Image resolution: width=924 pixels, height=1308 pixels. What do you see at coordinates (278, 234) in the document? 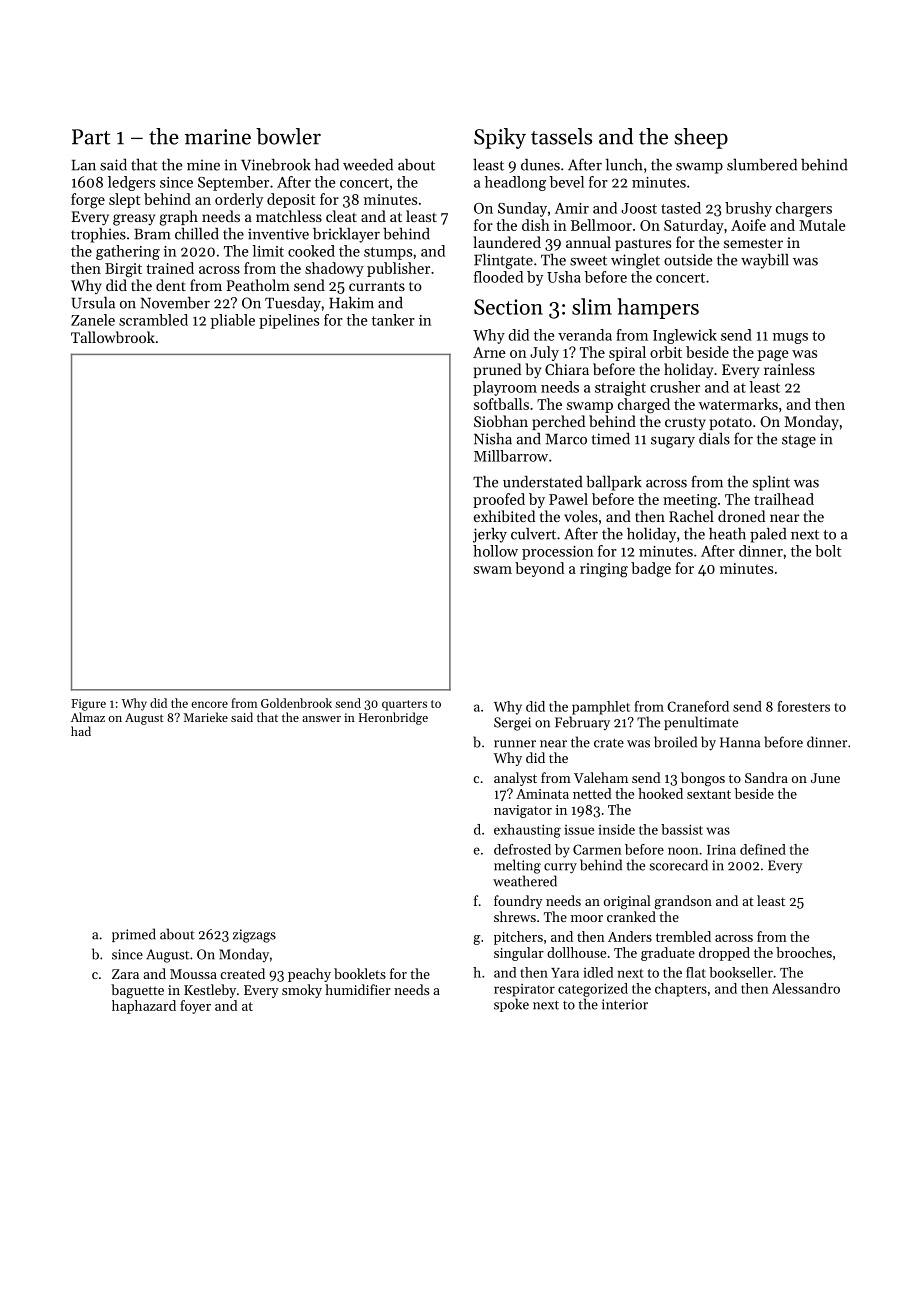
I see `inventive` at bounding box center [278, 234].
